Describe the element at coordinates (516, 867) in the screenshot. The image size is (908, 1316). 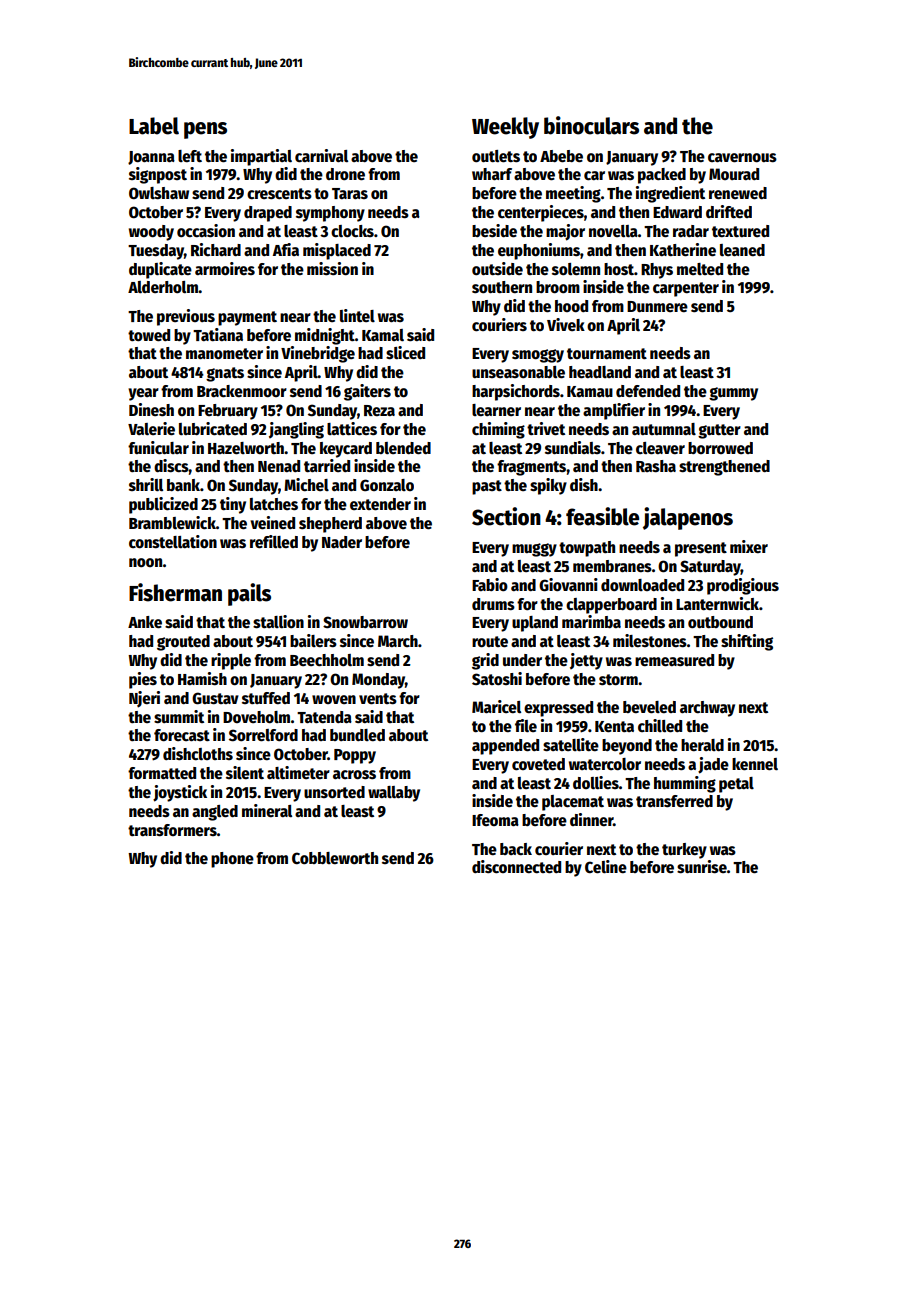
I see `disconnected` at that location.
